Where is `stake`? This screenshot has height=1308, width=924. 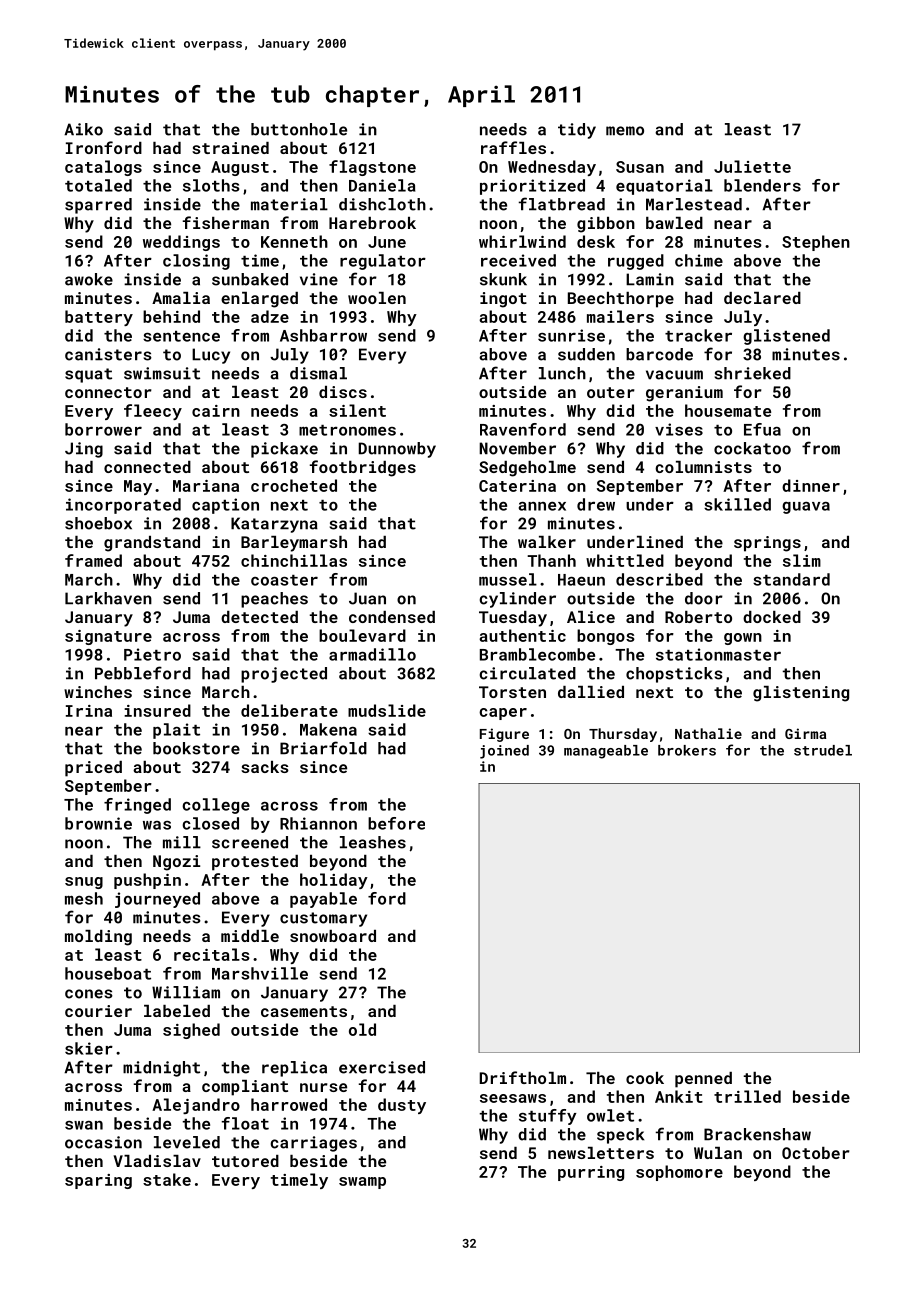
stake is located at coordinates (167, 1179).
